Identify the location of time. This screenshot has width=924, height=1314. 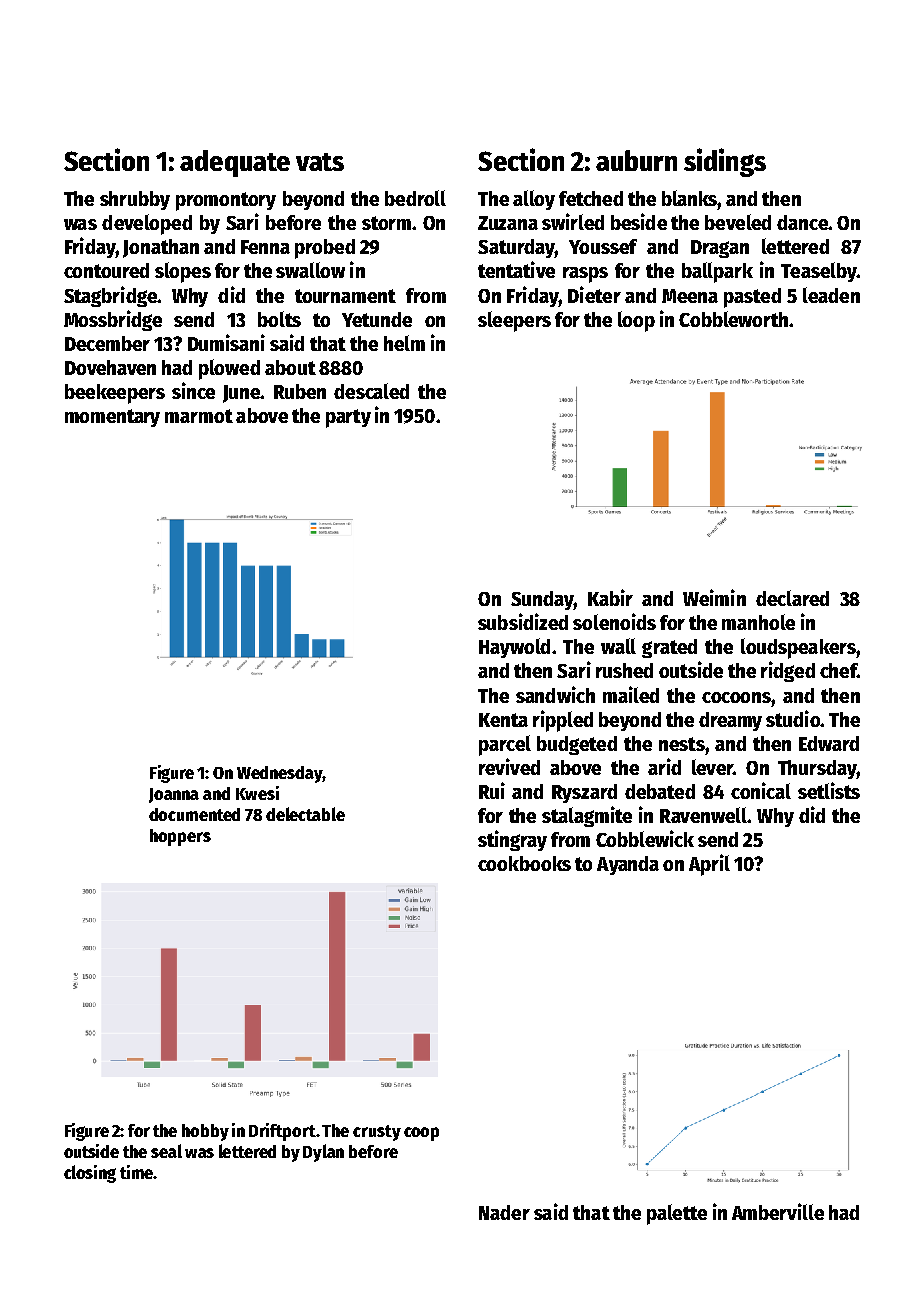
(136, 1172).
